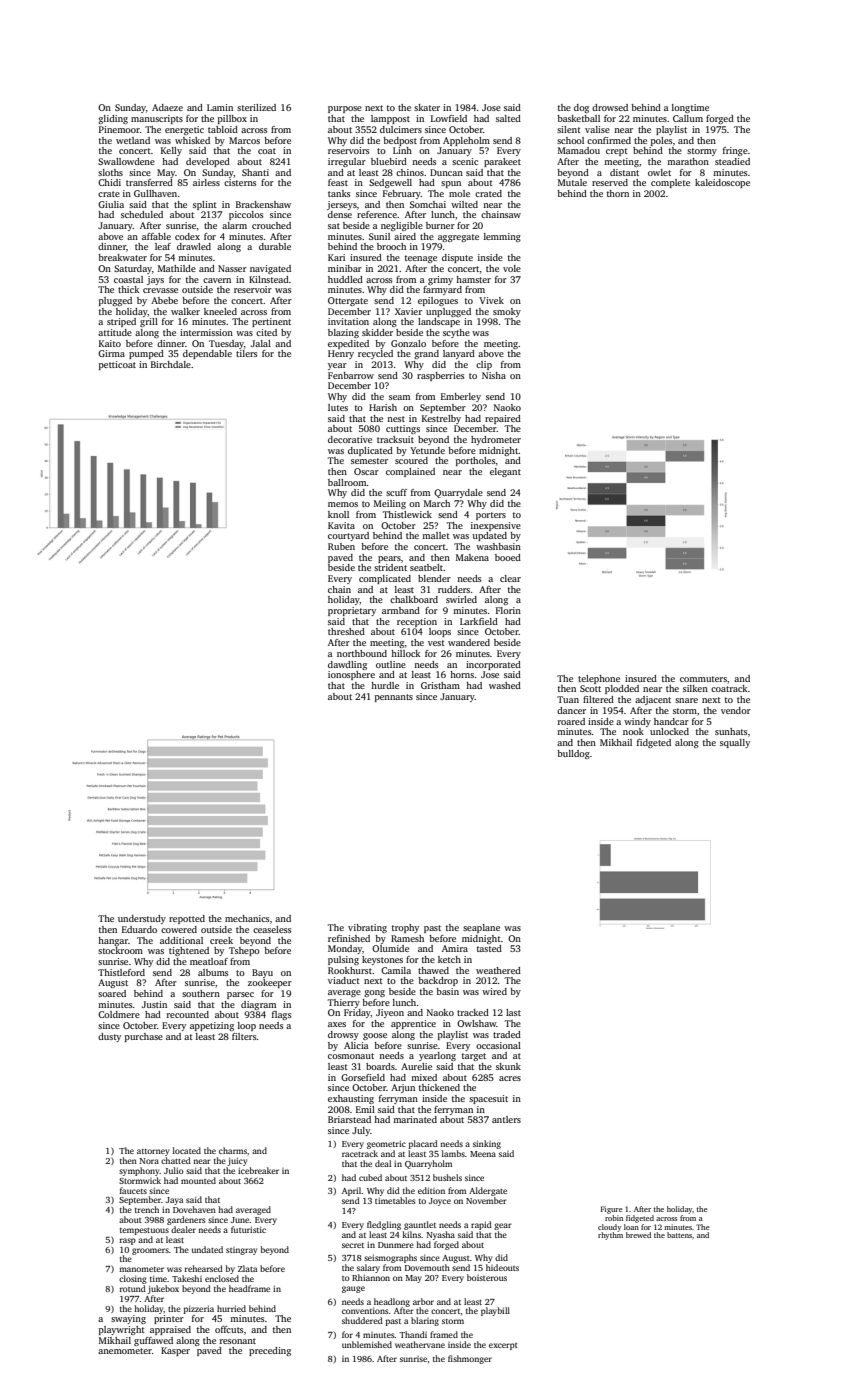  I want to click on last, so click(513, 1012).
